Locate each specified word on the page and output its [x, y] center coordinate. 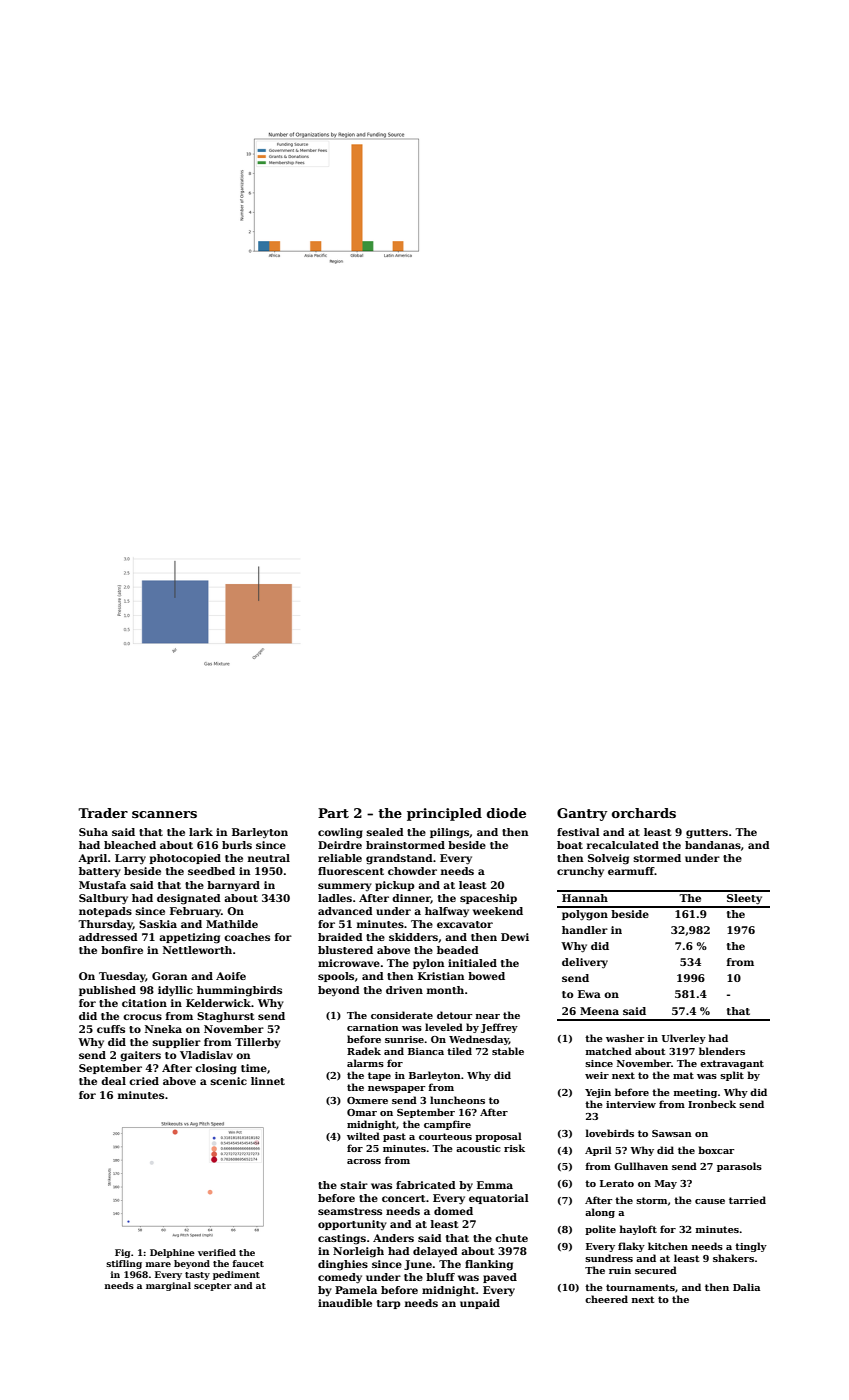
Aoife [231, 976]
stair [354, 1185]
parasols [739, 1167]
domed [453, 1211]
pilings [450, 833]
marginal [168, 1286]
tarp [389, 1304]
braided [340, 937]
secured [656, 1270]
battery [100, 872]
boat [570, 845]
